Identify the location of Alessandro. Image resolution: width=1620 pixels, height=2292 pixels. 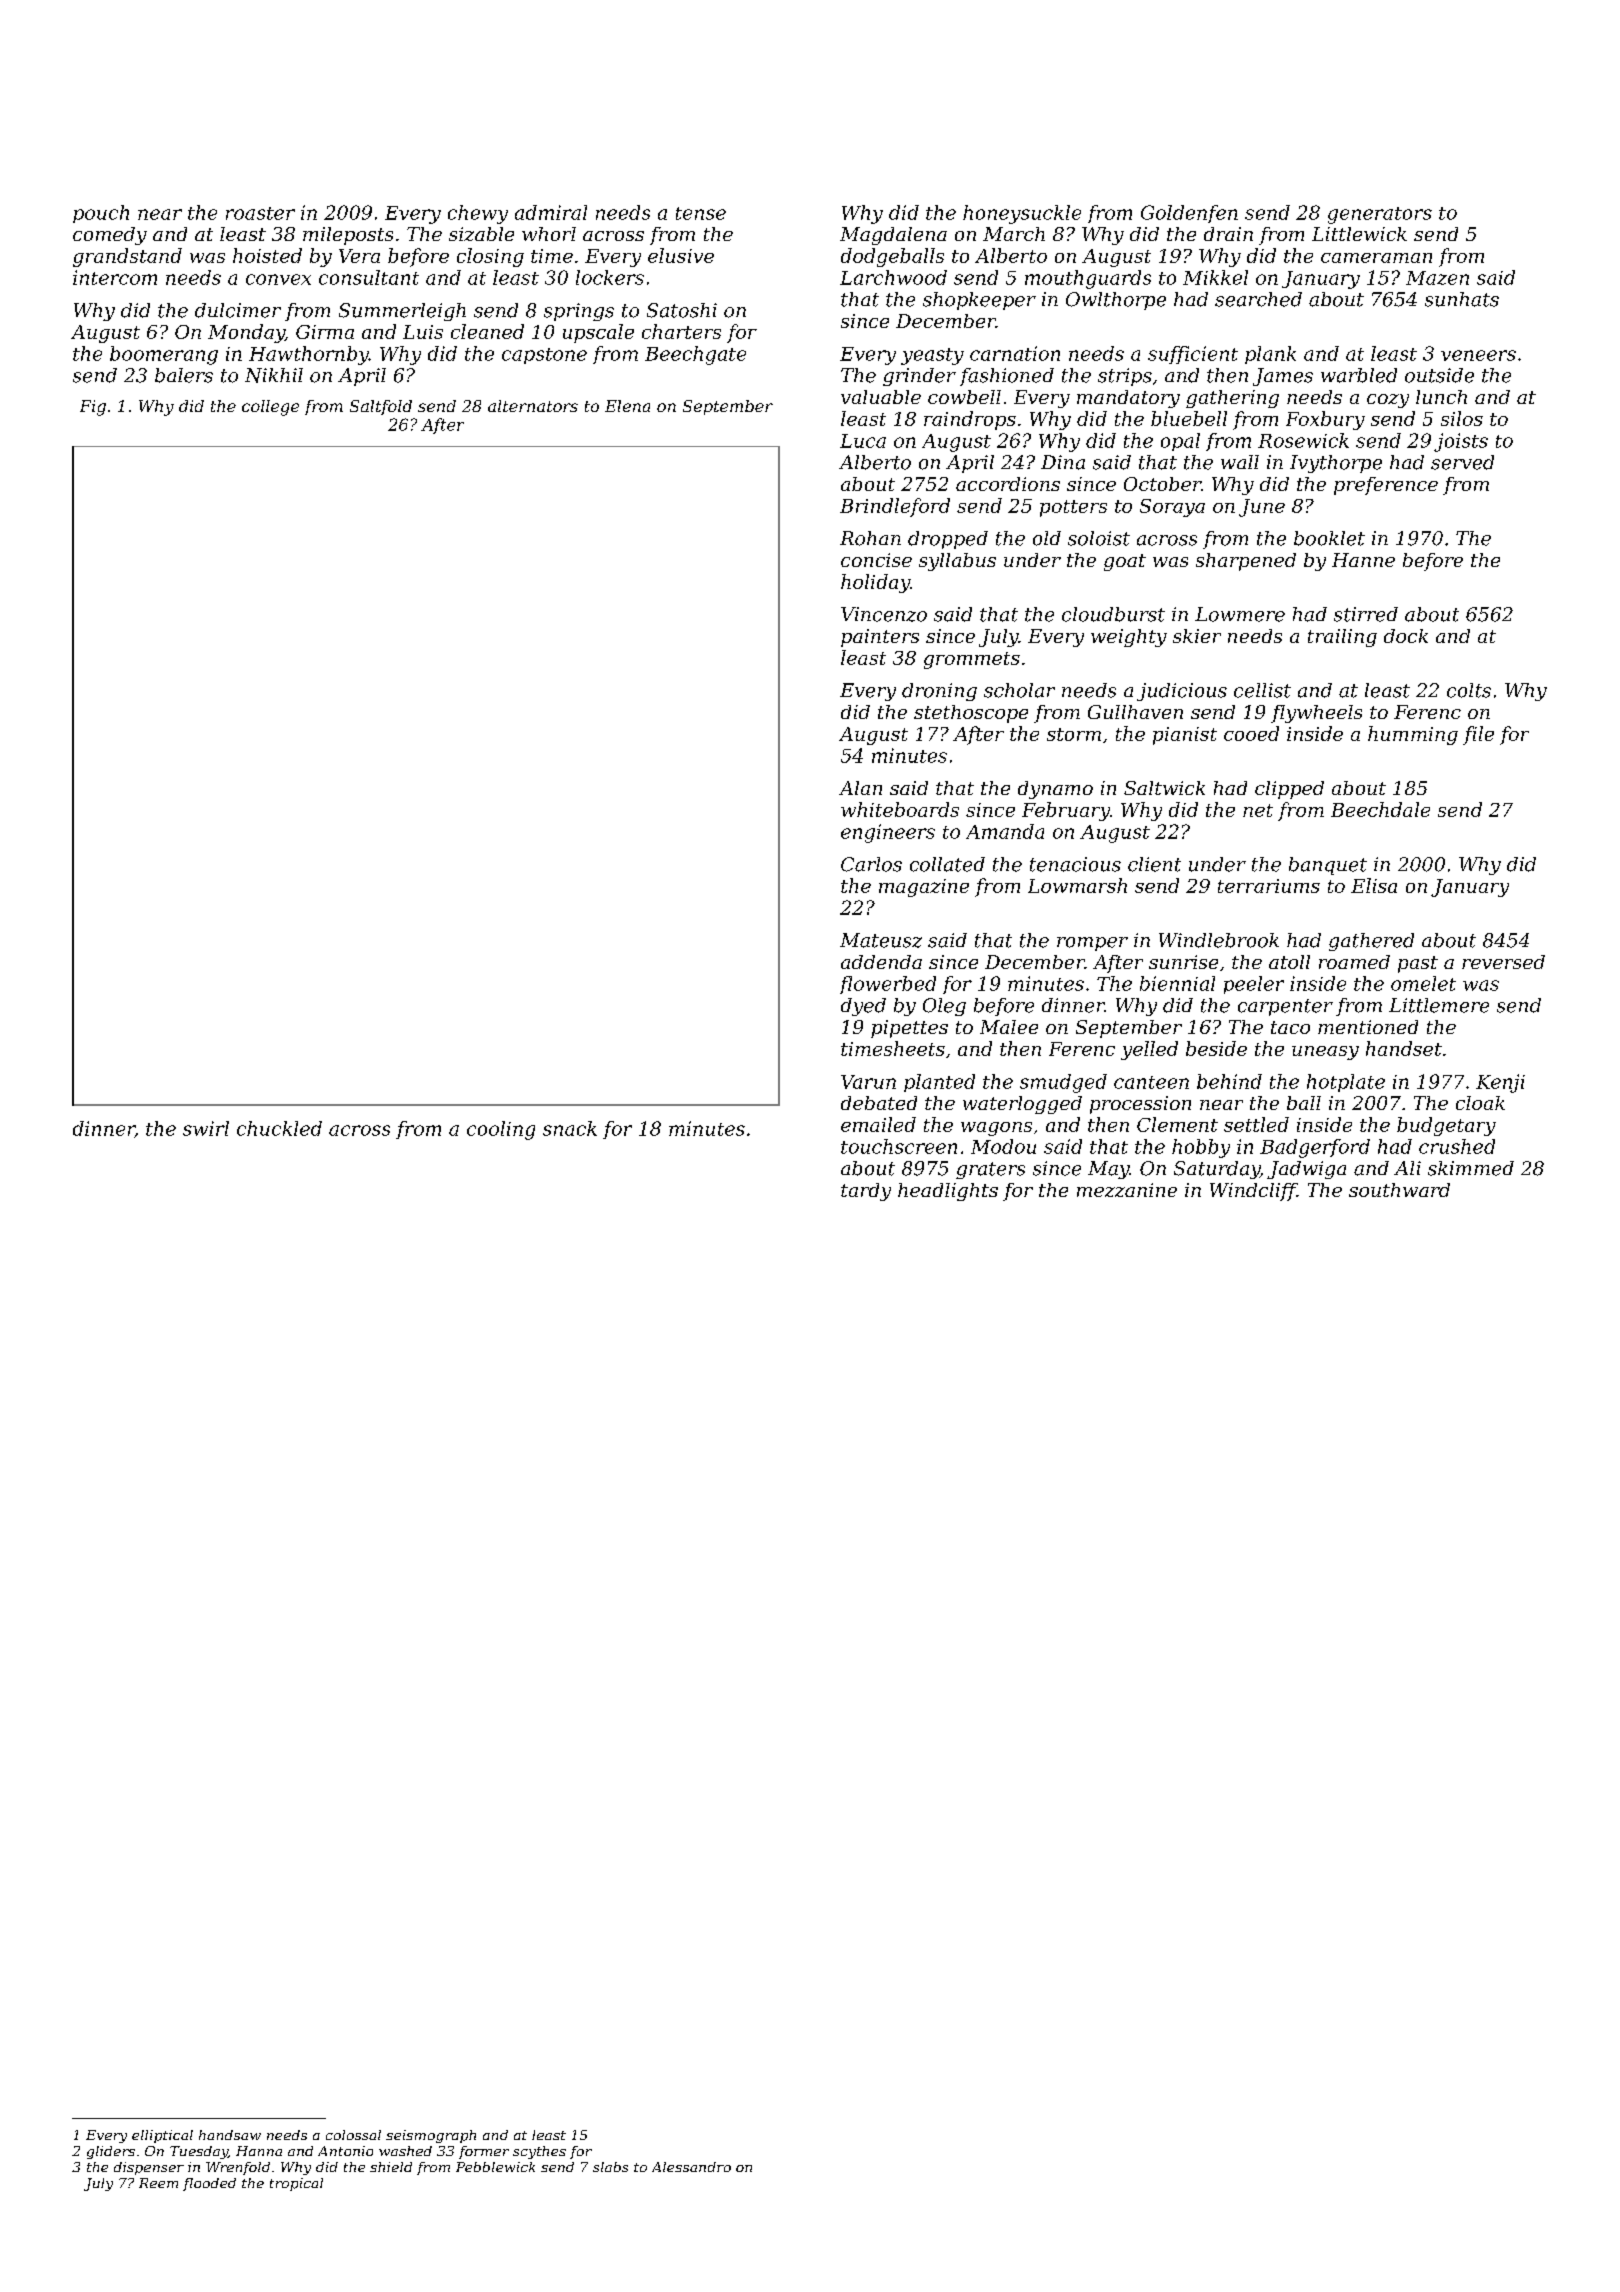
(691, 2167).
